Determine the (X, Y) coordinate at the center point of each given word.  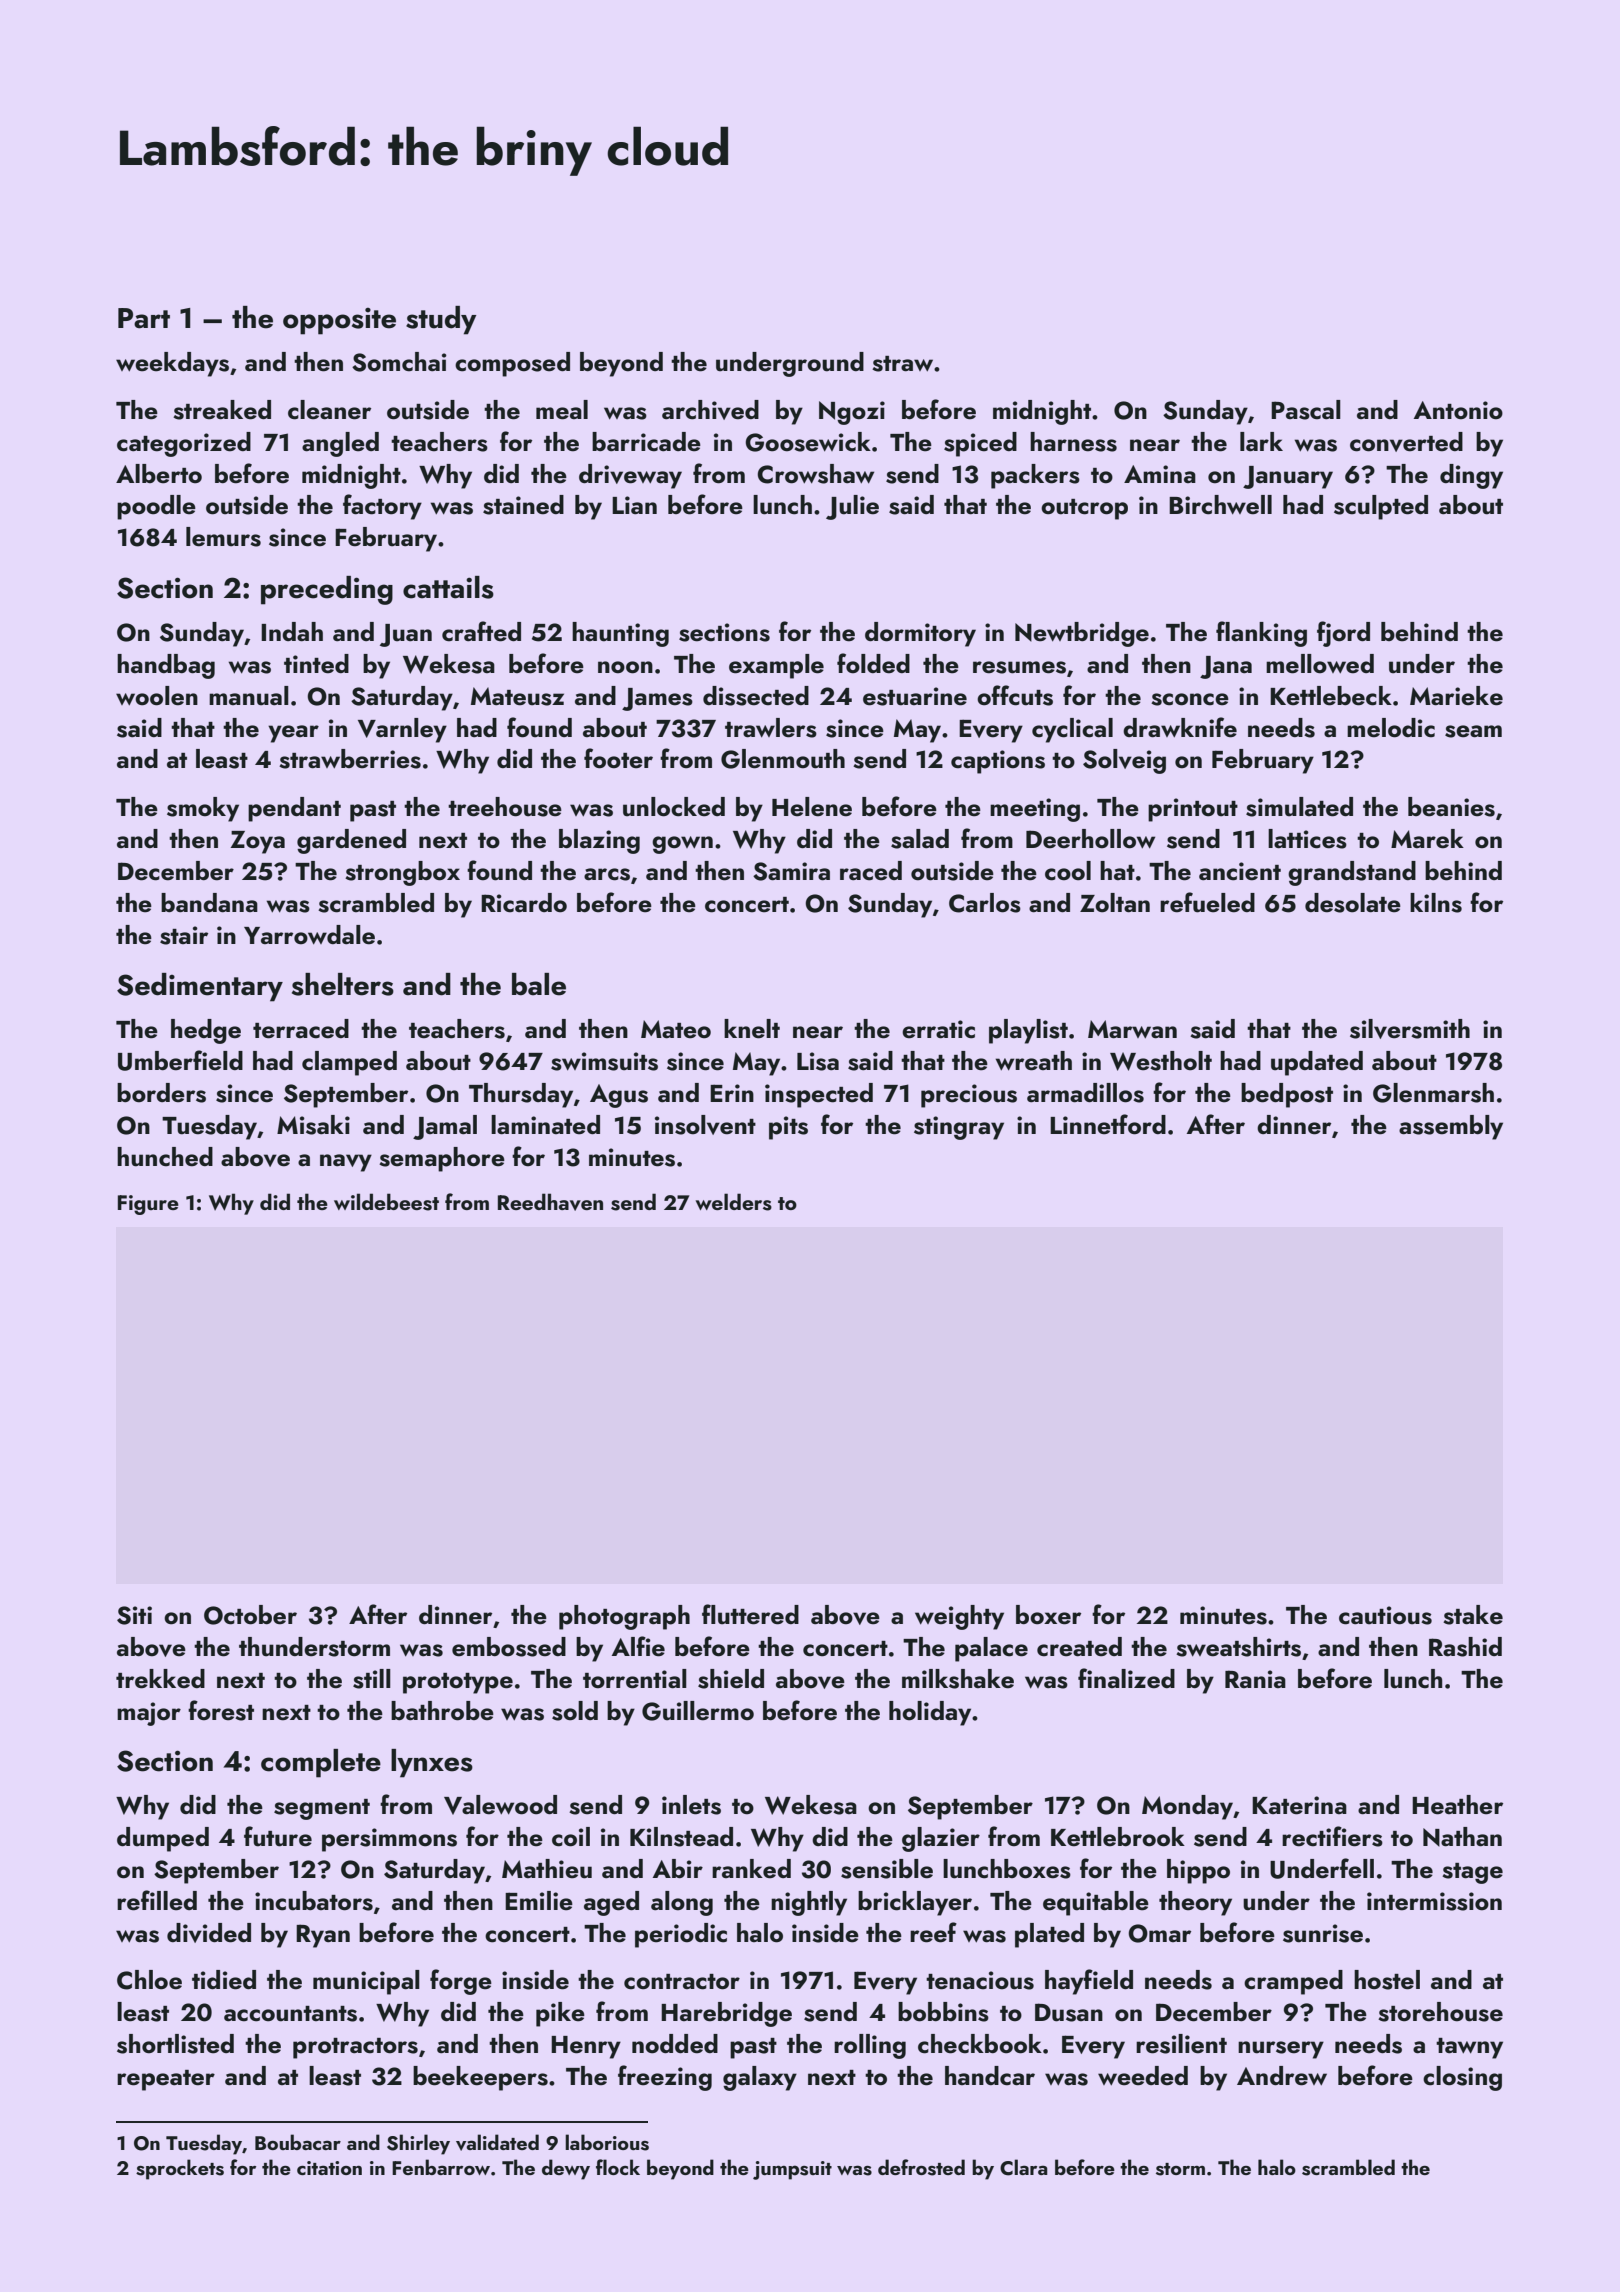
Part (144, 318)
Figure (148, 1205)
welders (734, 1202)
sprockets (180, 2169)
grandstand (1352, 873)
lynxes (432, 1763)
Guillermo (698, 1711)
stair (184, 935)
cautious (1385, 1615)
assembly (1451, 1127)
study (441, 320)
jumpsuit (792, 2170)
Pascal (1306, 410)
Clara (1024, 2167)
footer (618, 758)
